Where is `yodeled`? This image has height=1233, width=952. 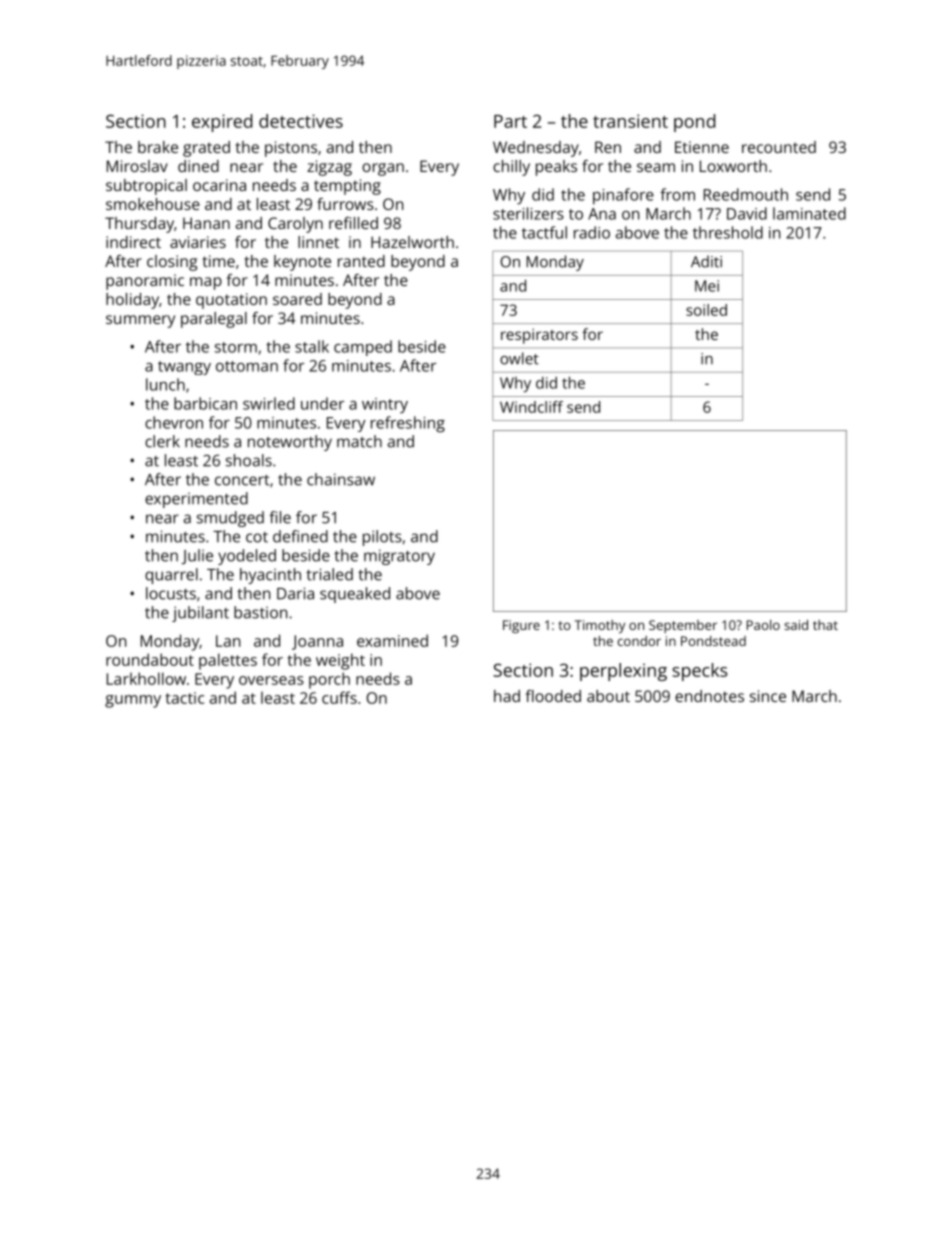
yodeled is located at coordinates (247, 557).
